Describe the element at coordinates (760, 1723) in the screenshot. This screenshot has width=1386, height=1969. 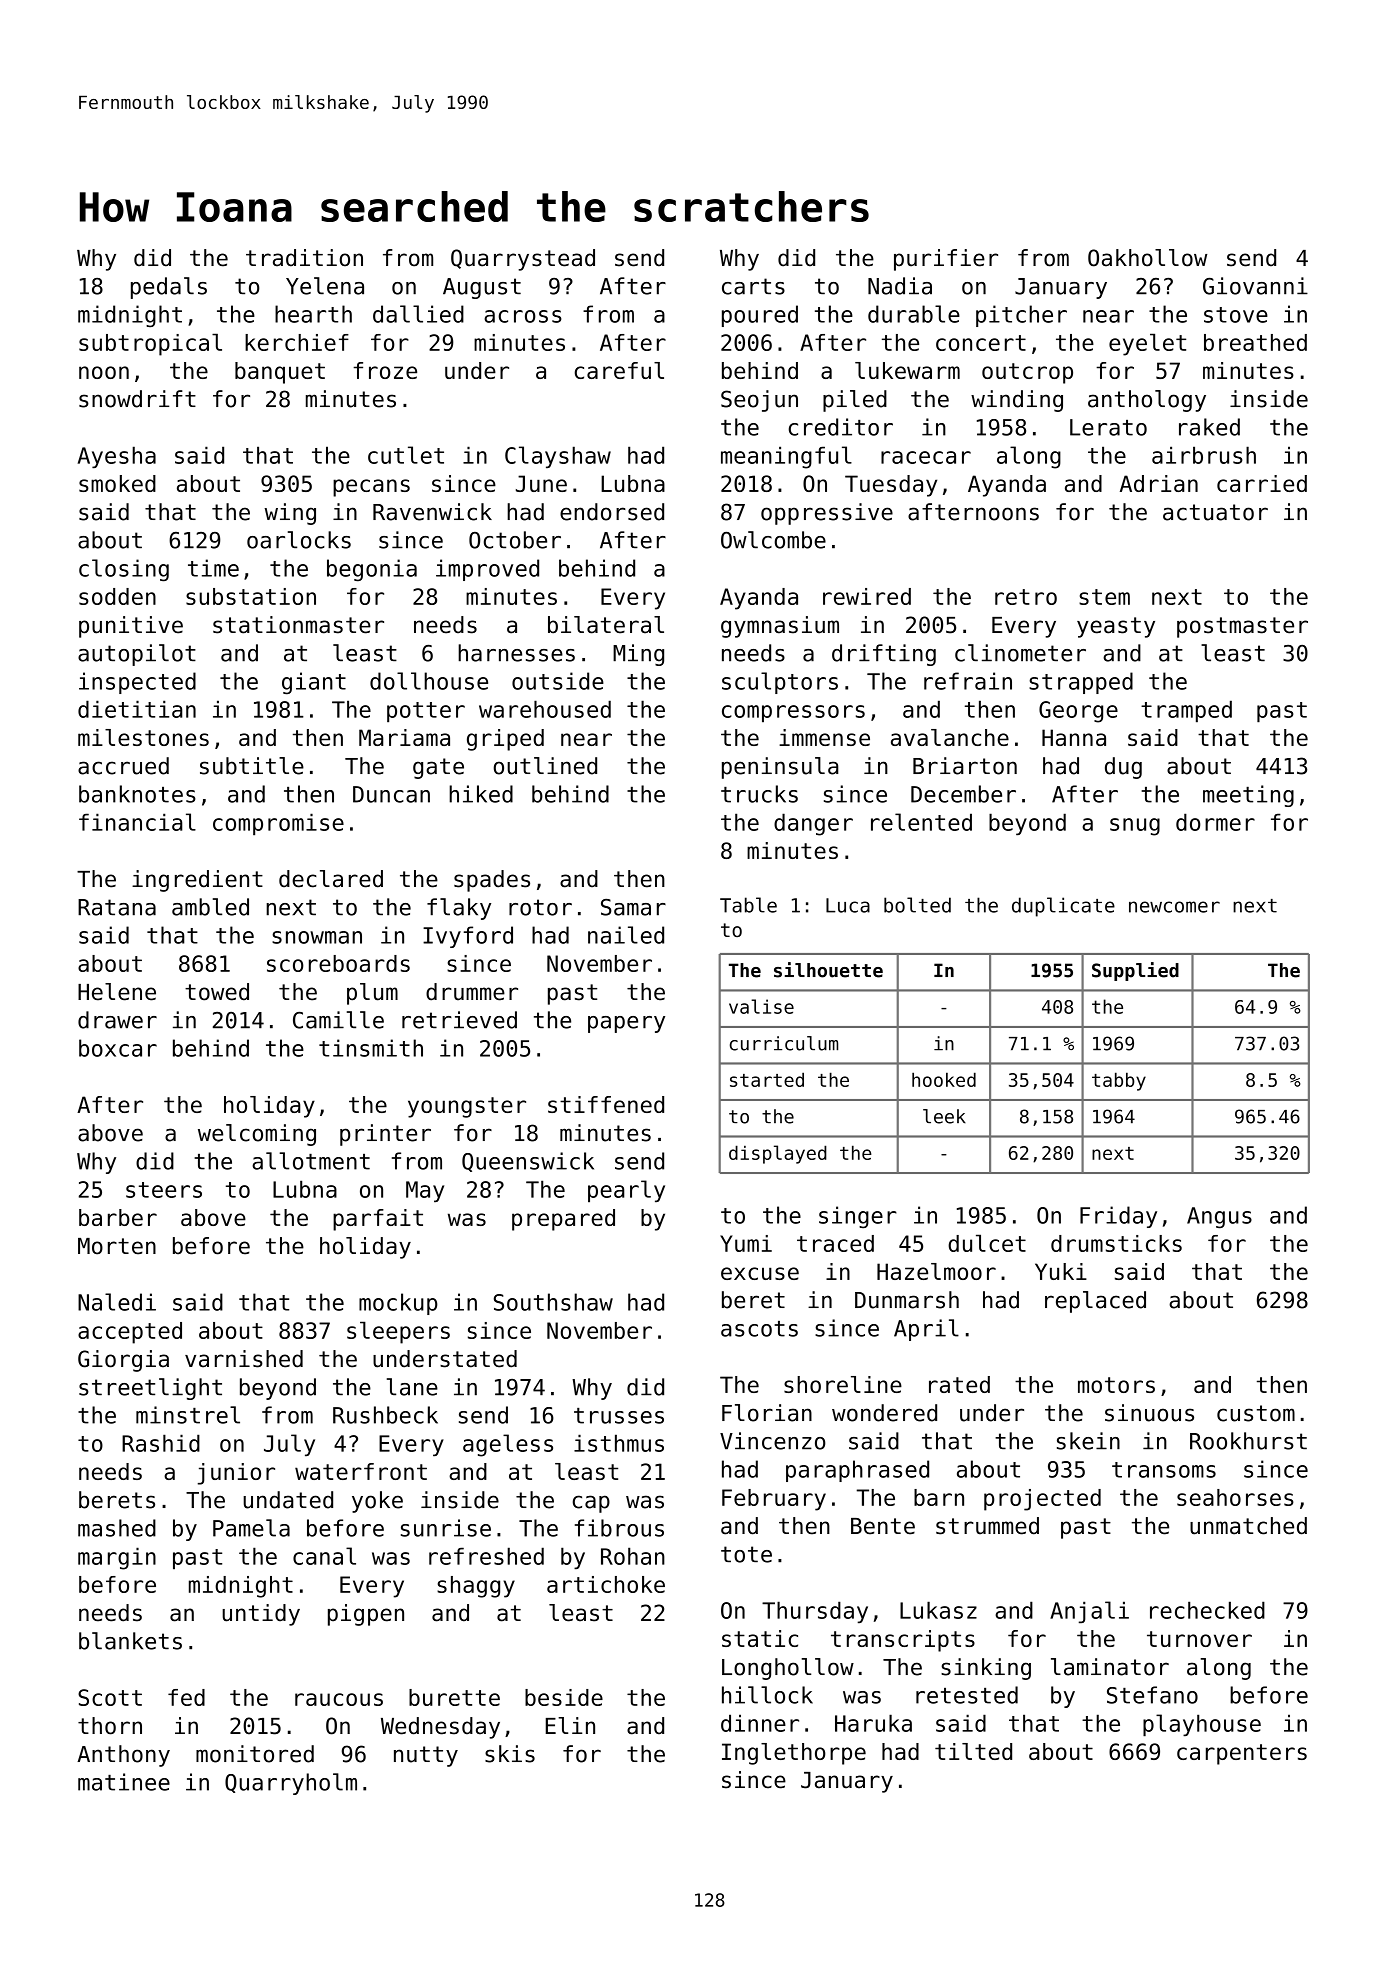
I see `dinner` at that location.
